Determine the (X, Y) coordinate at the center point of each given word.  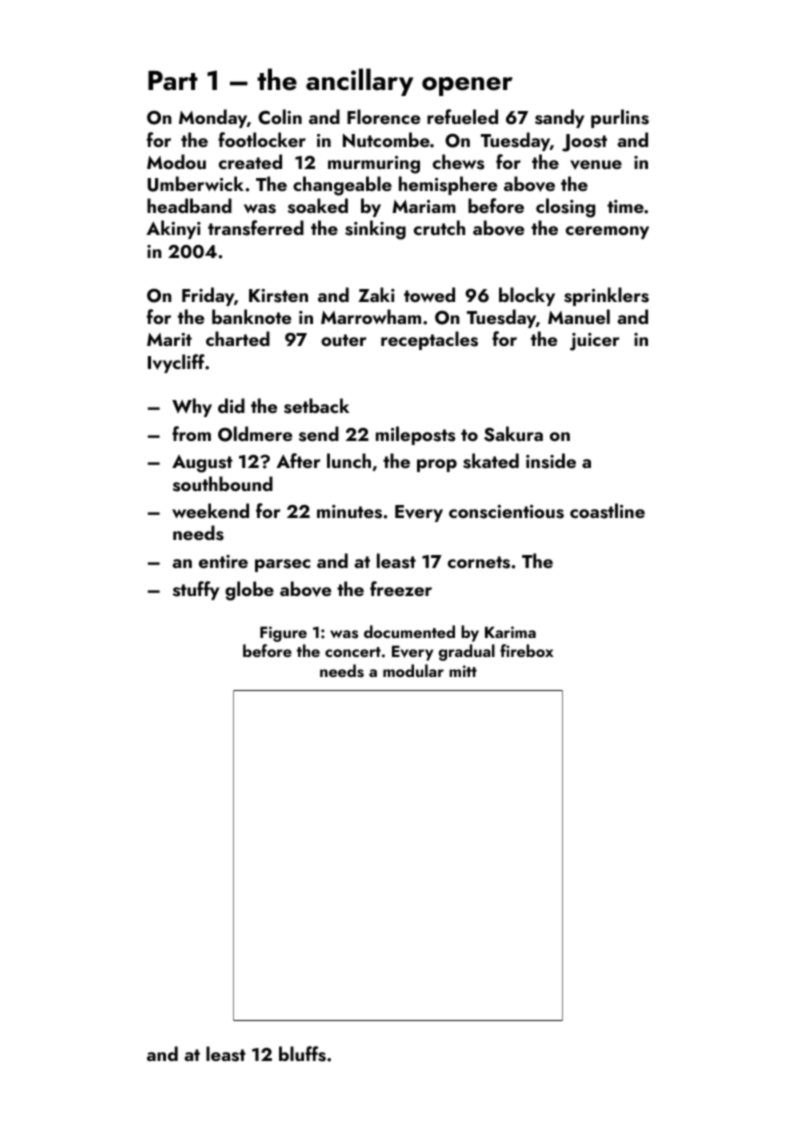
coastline (607, 511)
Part (173, 80)
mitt (463, 671)
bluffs (302, 1054)
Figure (283, 634)
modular (413, 670)
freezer (401, 588)
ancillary (359, 82)
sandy (559, 118)
